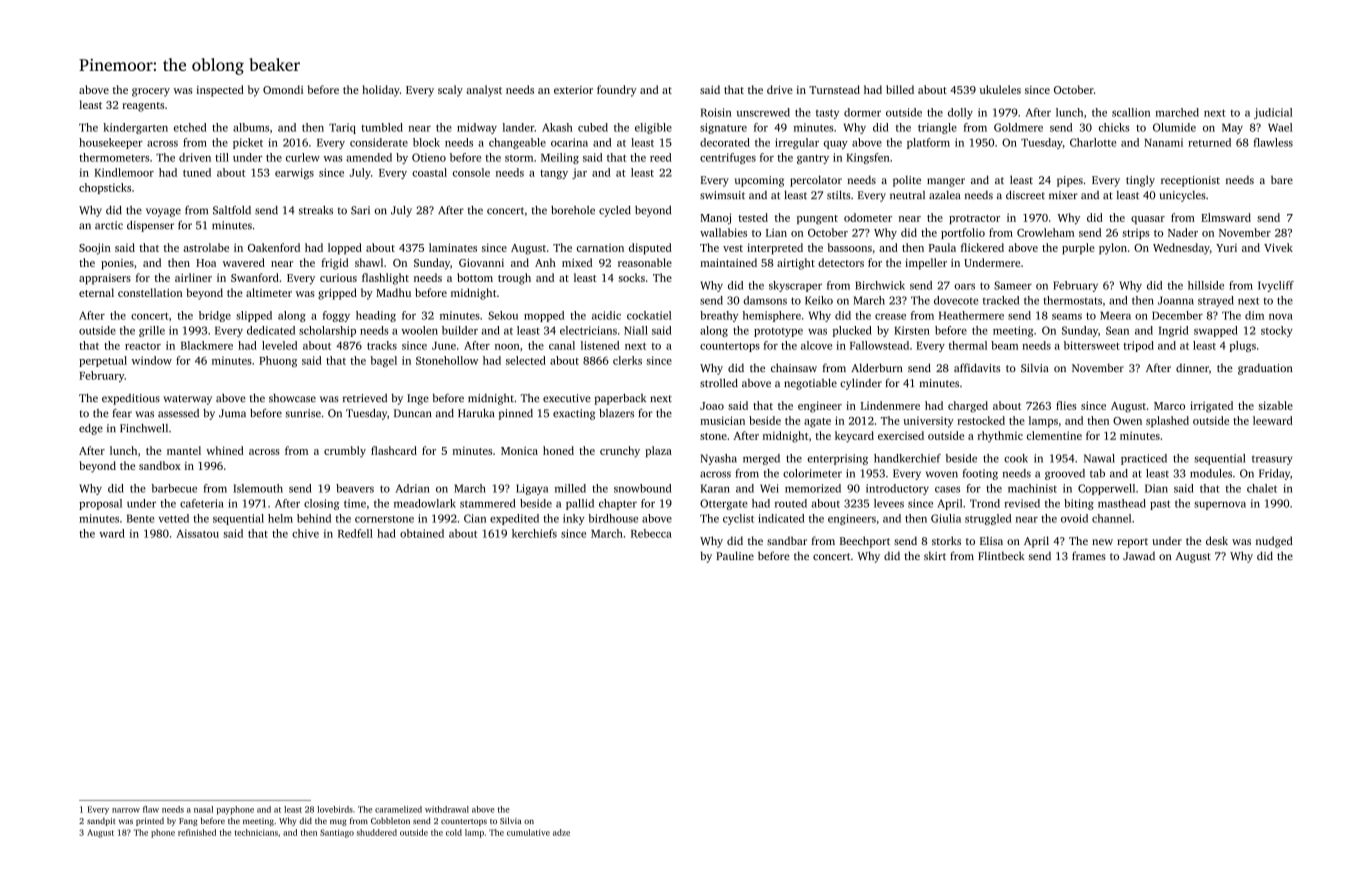 The width and height of the image is (1372, 887). Describe the element at coordinates (1131, 112) in the image. I see `scallion` at that location.
